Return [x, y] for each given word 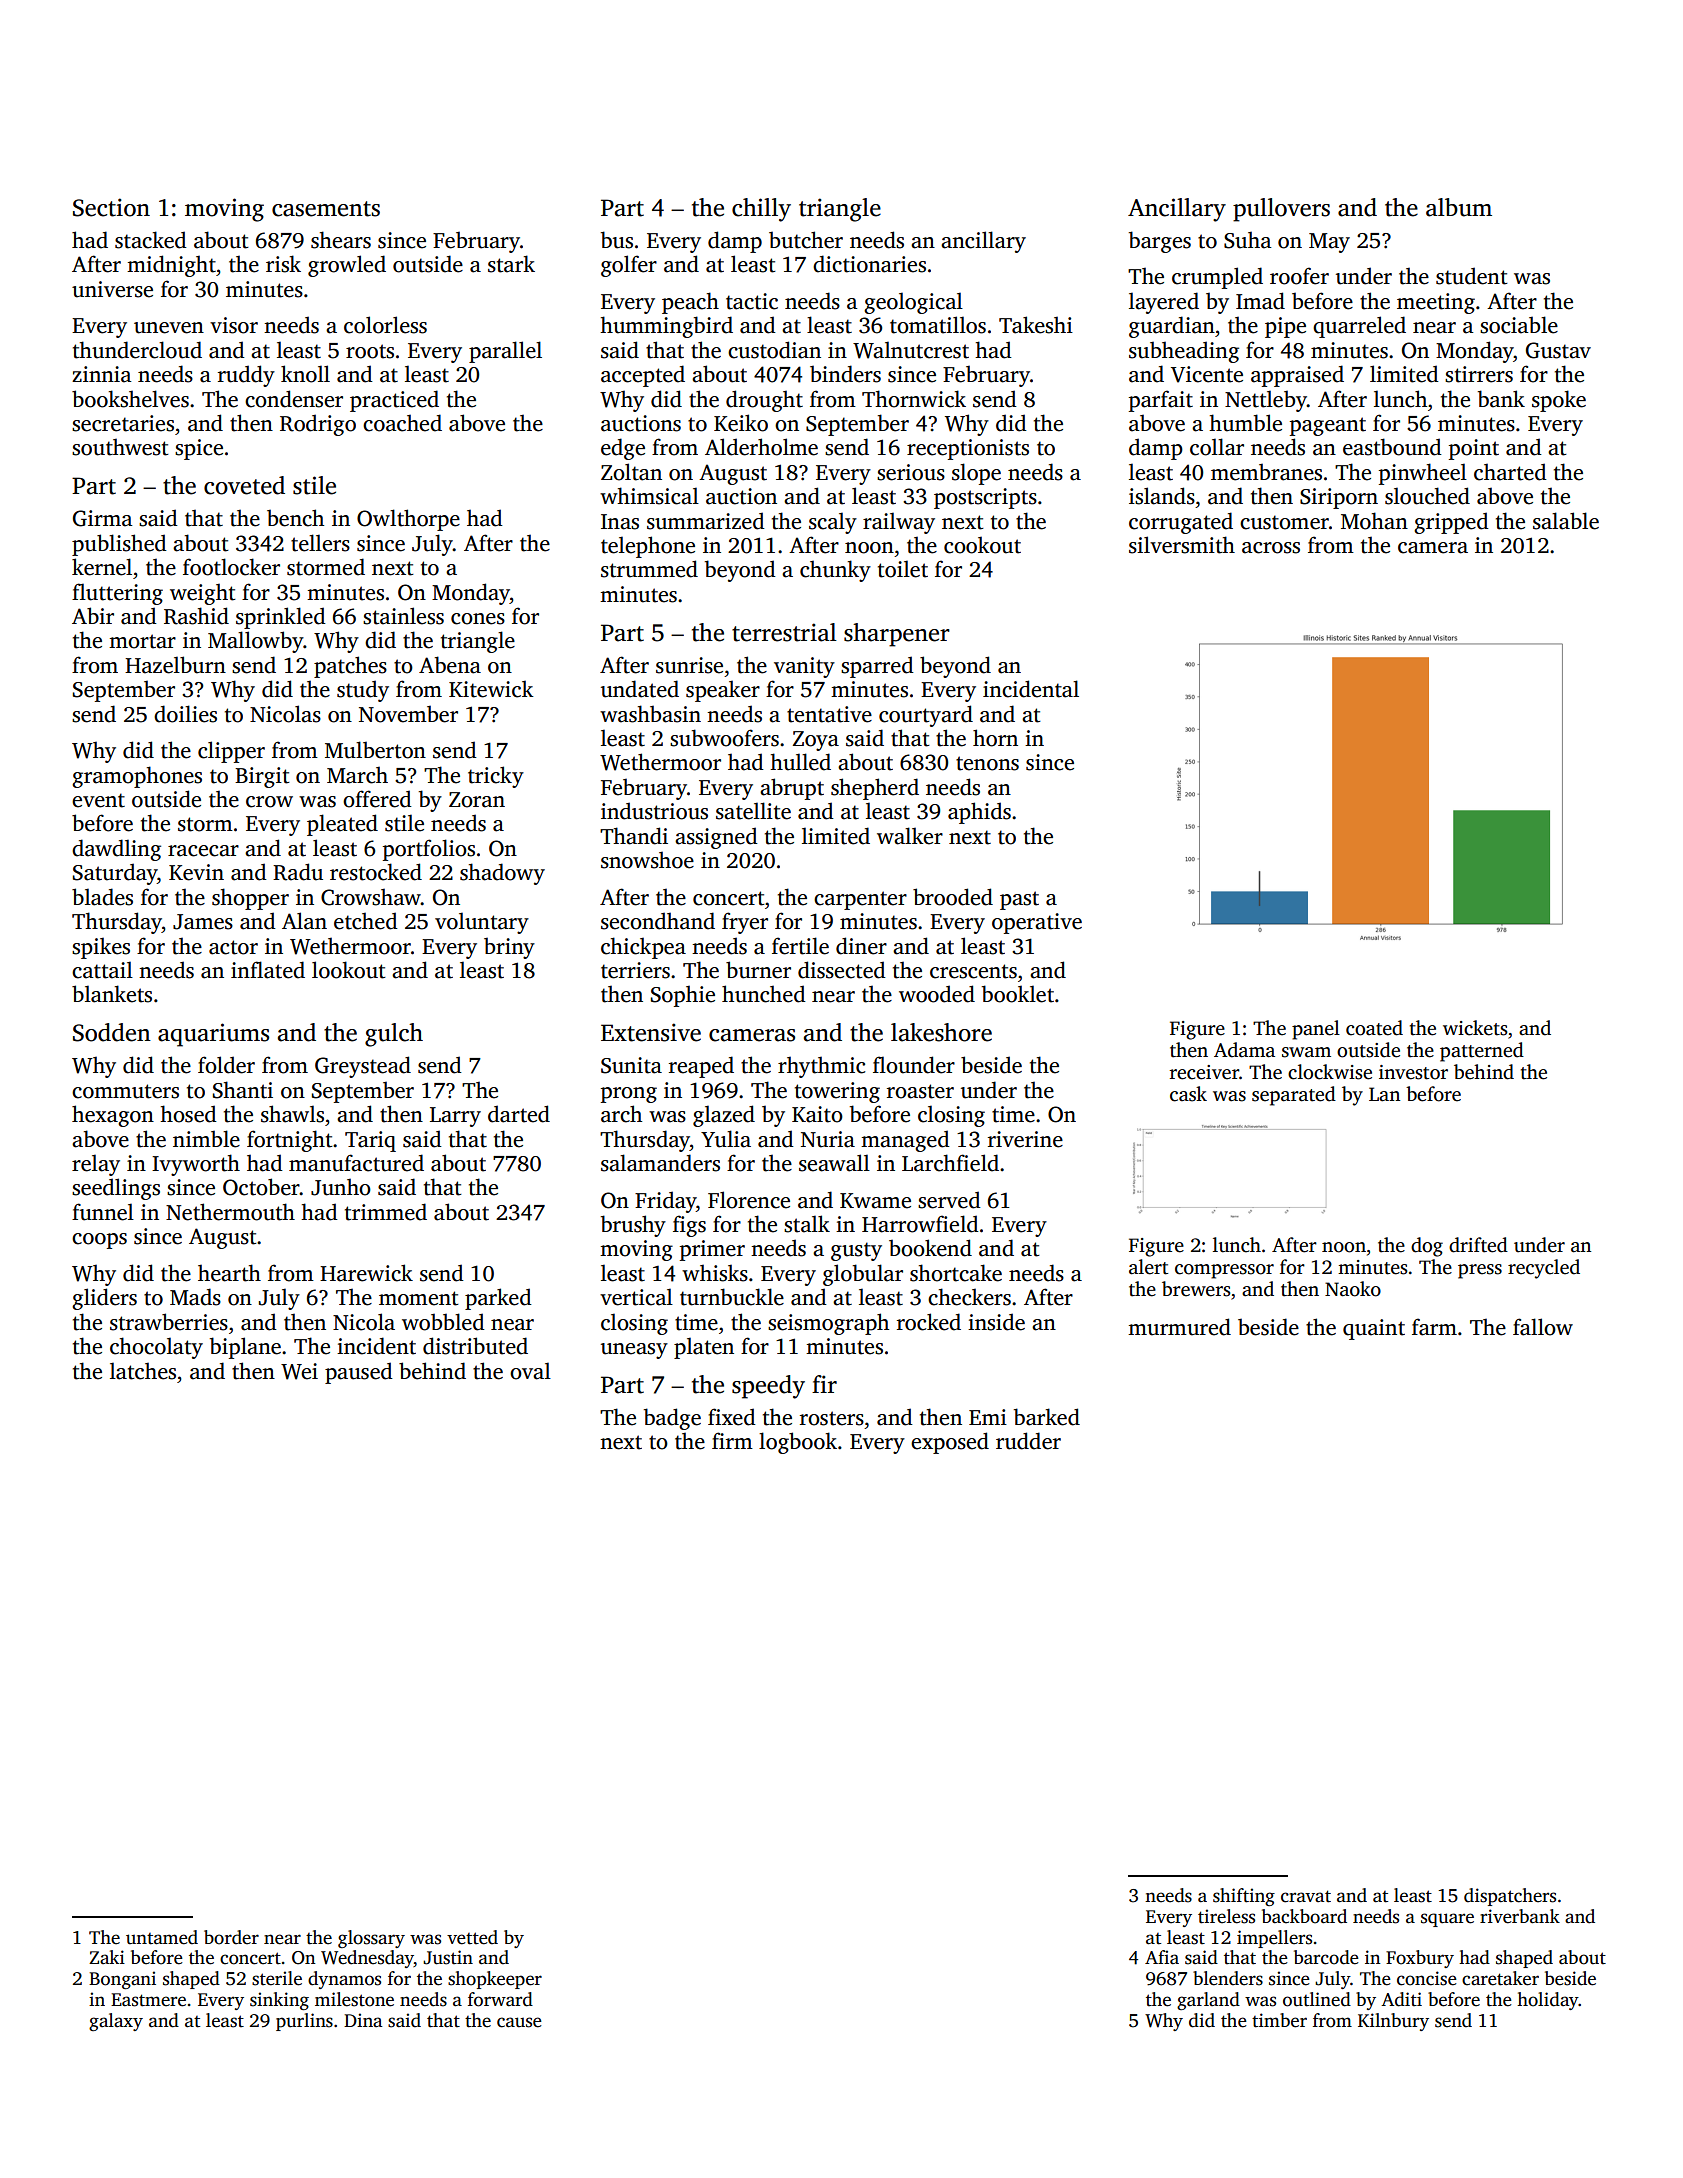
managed [905, 1141]
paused [359, 1373]
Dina [363, 2020]
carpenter [860, 900]
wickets [1475, 1028]
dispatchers [1510, 1897]
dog [1427, 1247]
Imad [1260, 301]
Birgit [262, 777]
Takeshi [1036, 325]
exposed [950, 1443]
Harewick [366, 1273]
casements [326, 209]
